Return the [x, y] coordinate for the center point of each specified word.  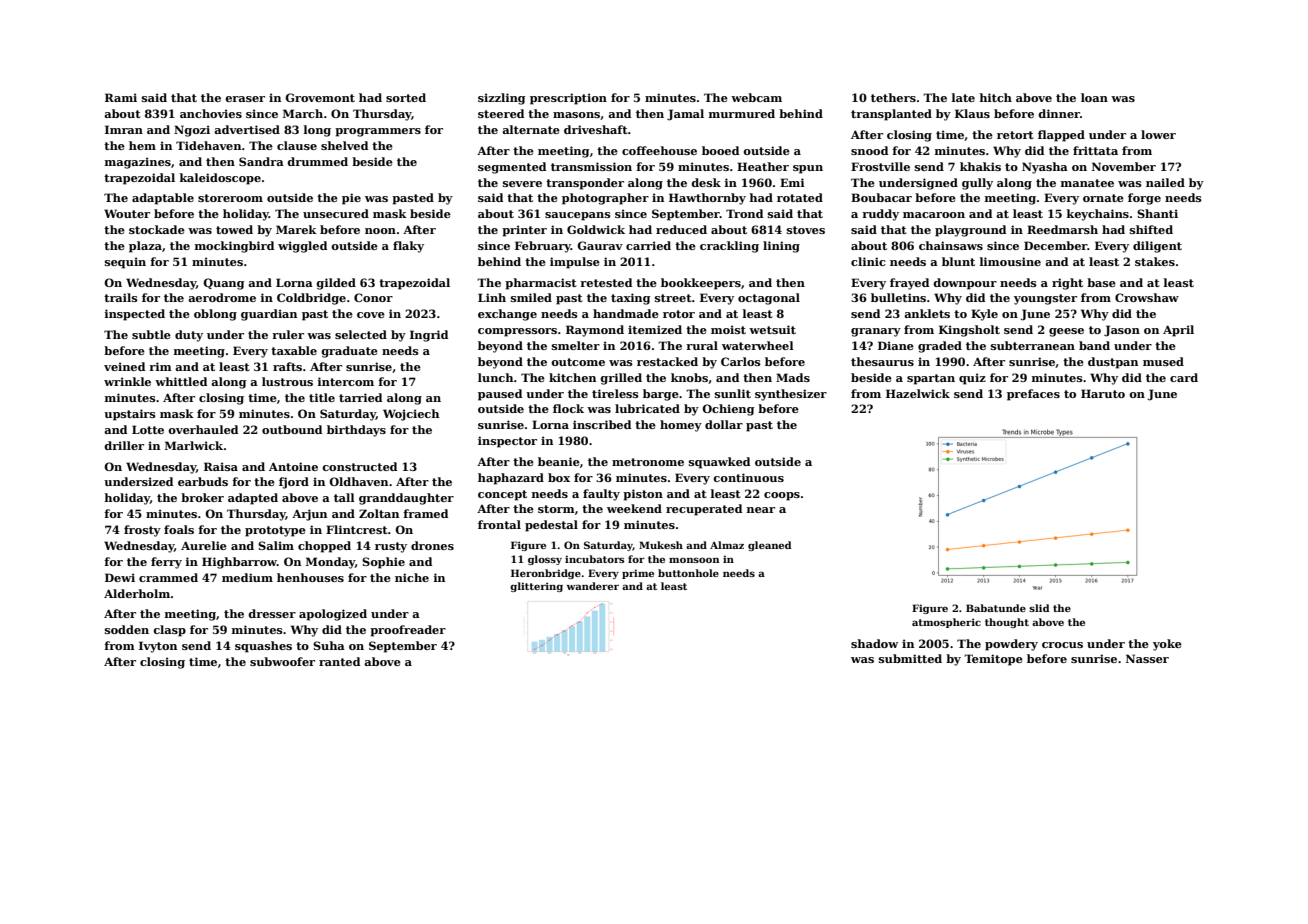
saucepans [578, 216]
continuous [748, 477]
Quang [223, 284]
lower [1158, 134]
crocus [1062, 645]
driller [124, 445]
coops [782, 496]
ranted [339, 661]
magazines [138, 163]
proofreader [408, 631]
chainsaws [951, 245]
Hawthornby [707, 199]
